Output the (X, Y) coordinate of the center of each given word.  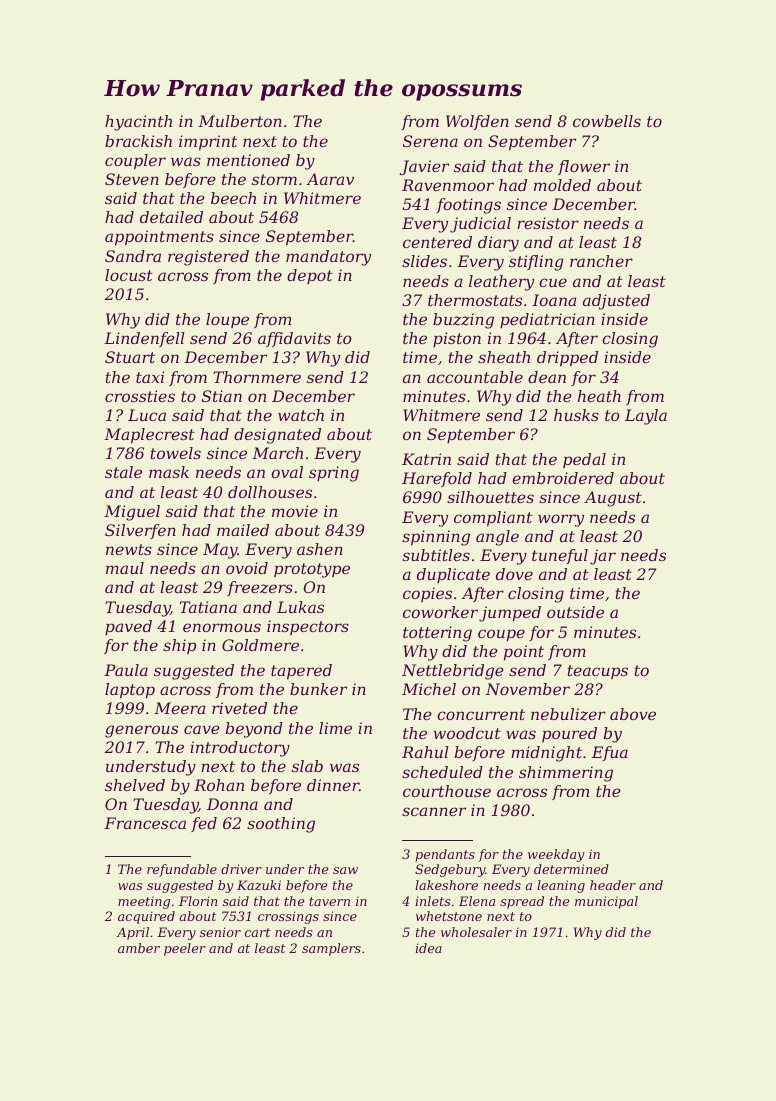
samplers (331, 949)
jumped (510, 614)
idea (428, 948)
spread (522, 902)
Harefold (437, 479)
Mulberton (240, 121)
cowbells (607, 121)
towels (176, 453)
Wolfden (477, 122)
